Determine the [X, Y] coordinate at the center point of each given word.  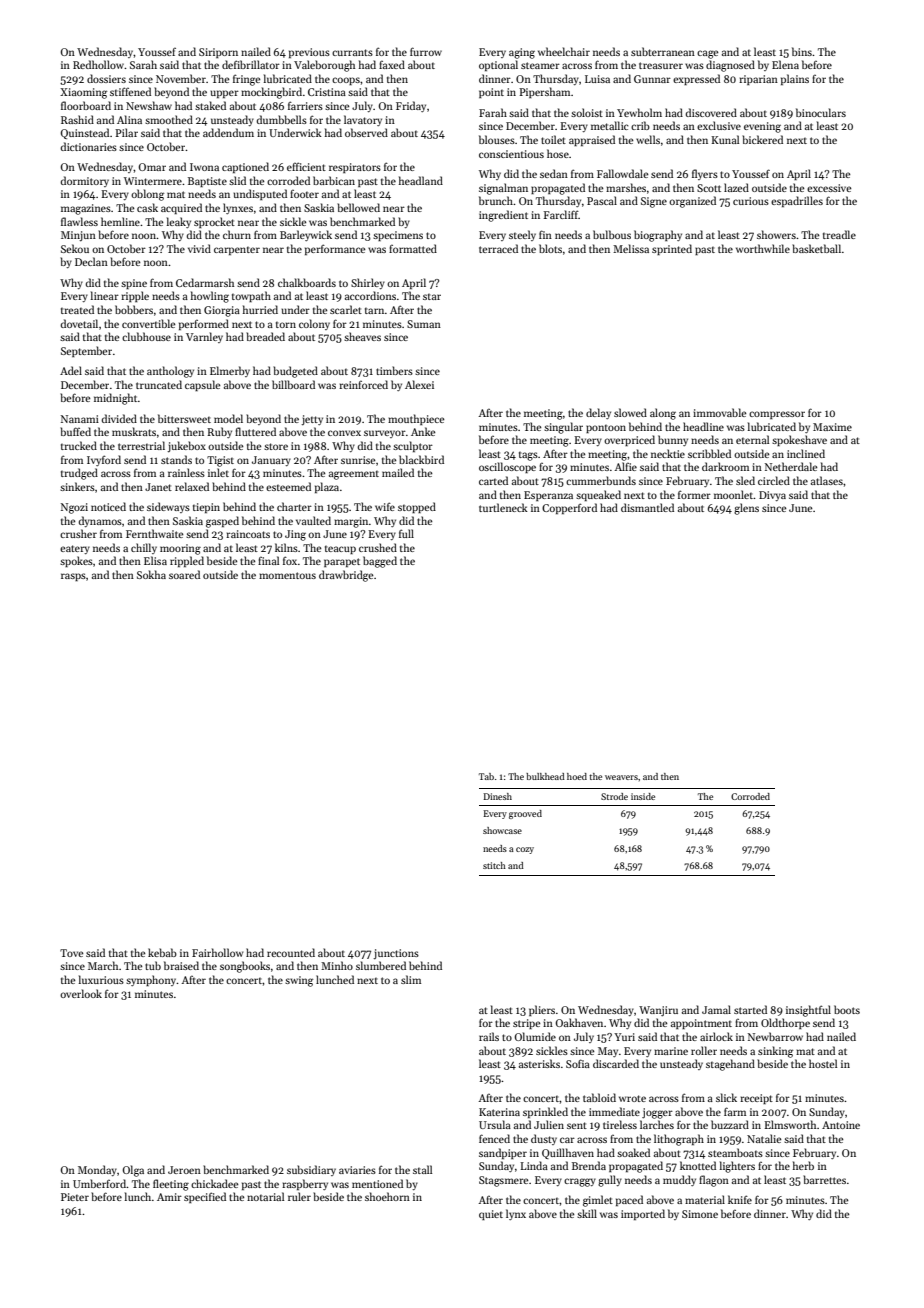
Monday [97, 1170]
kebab [162, 952]
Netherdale [791, 466]
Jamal [716, 1009]
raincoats [248, 534]
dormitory [84, 181]
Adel [71, 370]
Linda [534, 1165]
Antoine [841, 1125]
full [406, 533]
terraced [498, 248]
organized [692, 202]
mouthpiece [416, 419]
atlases [827, 480]
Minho [337, 965]
